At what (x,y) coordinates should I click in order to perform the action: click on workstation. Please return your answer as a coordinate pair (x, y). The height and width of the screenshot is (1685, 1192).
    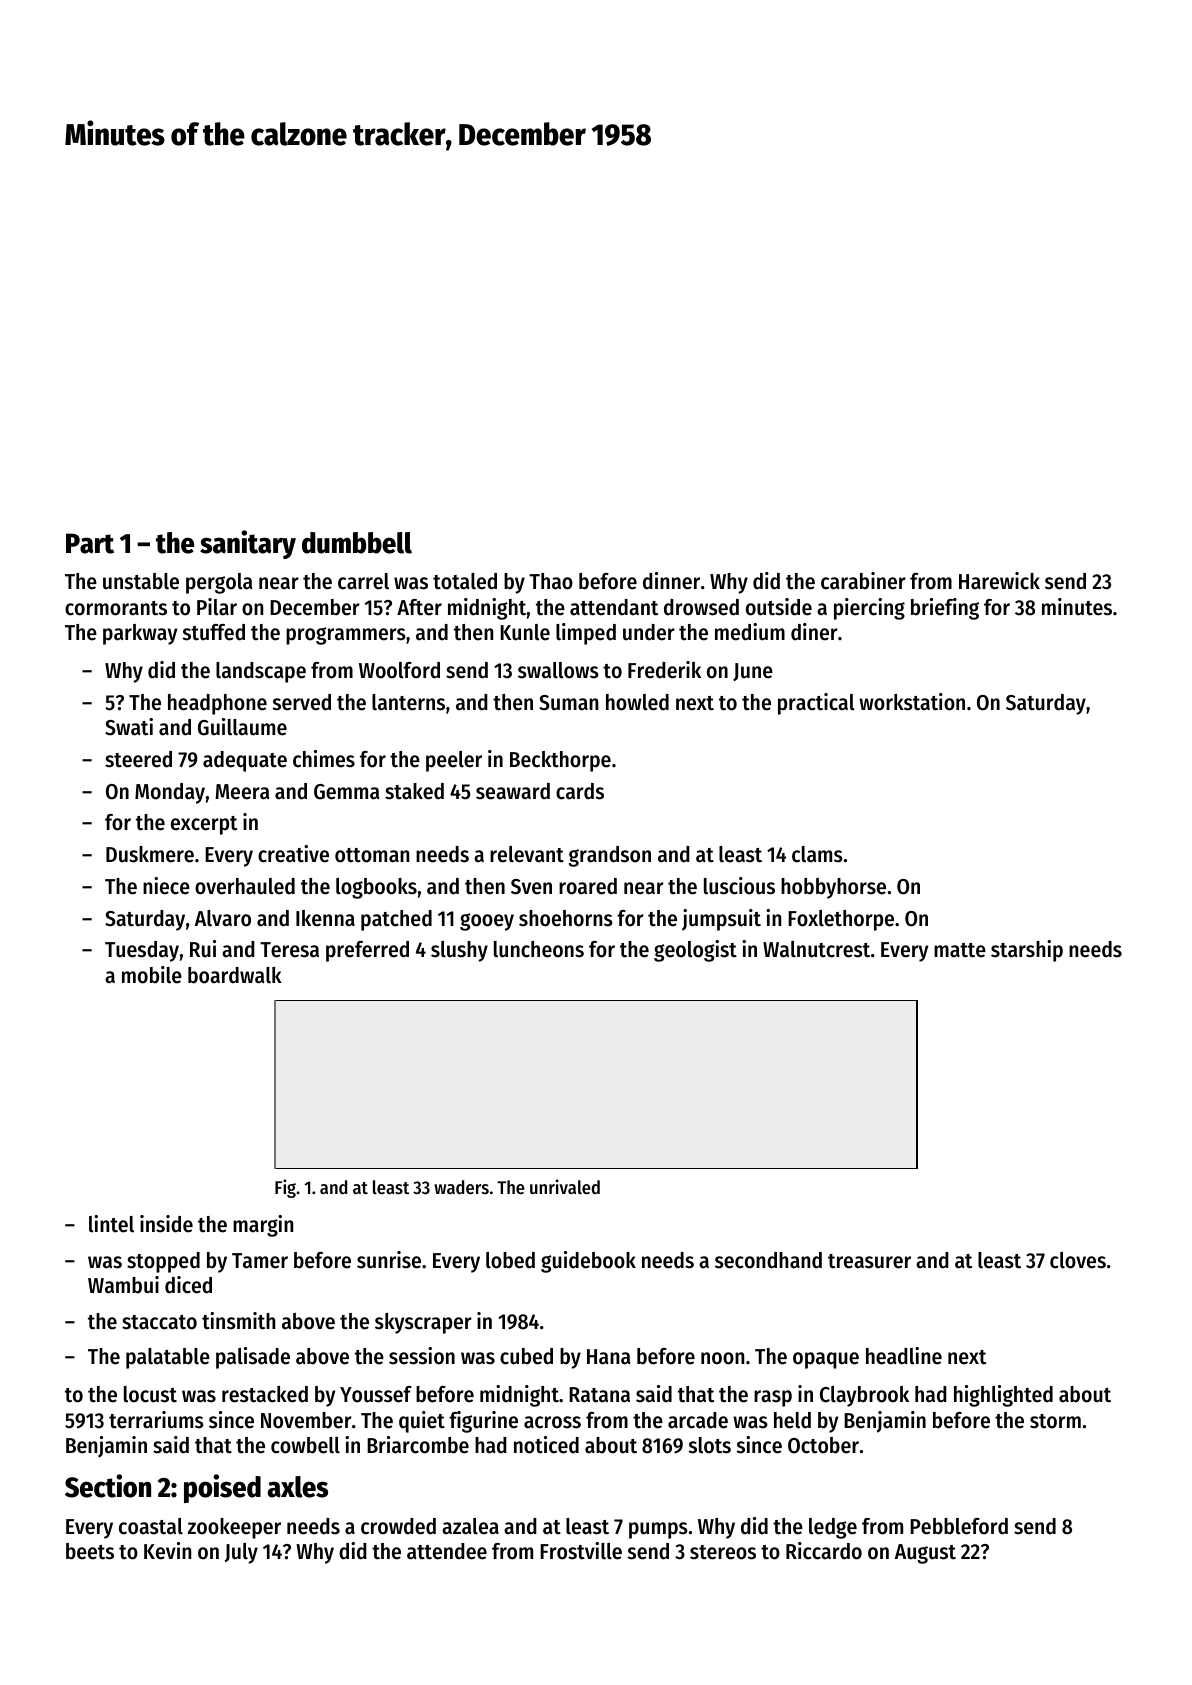
    Looking at the image, I should click on (912, 702).
